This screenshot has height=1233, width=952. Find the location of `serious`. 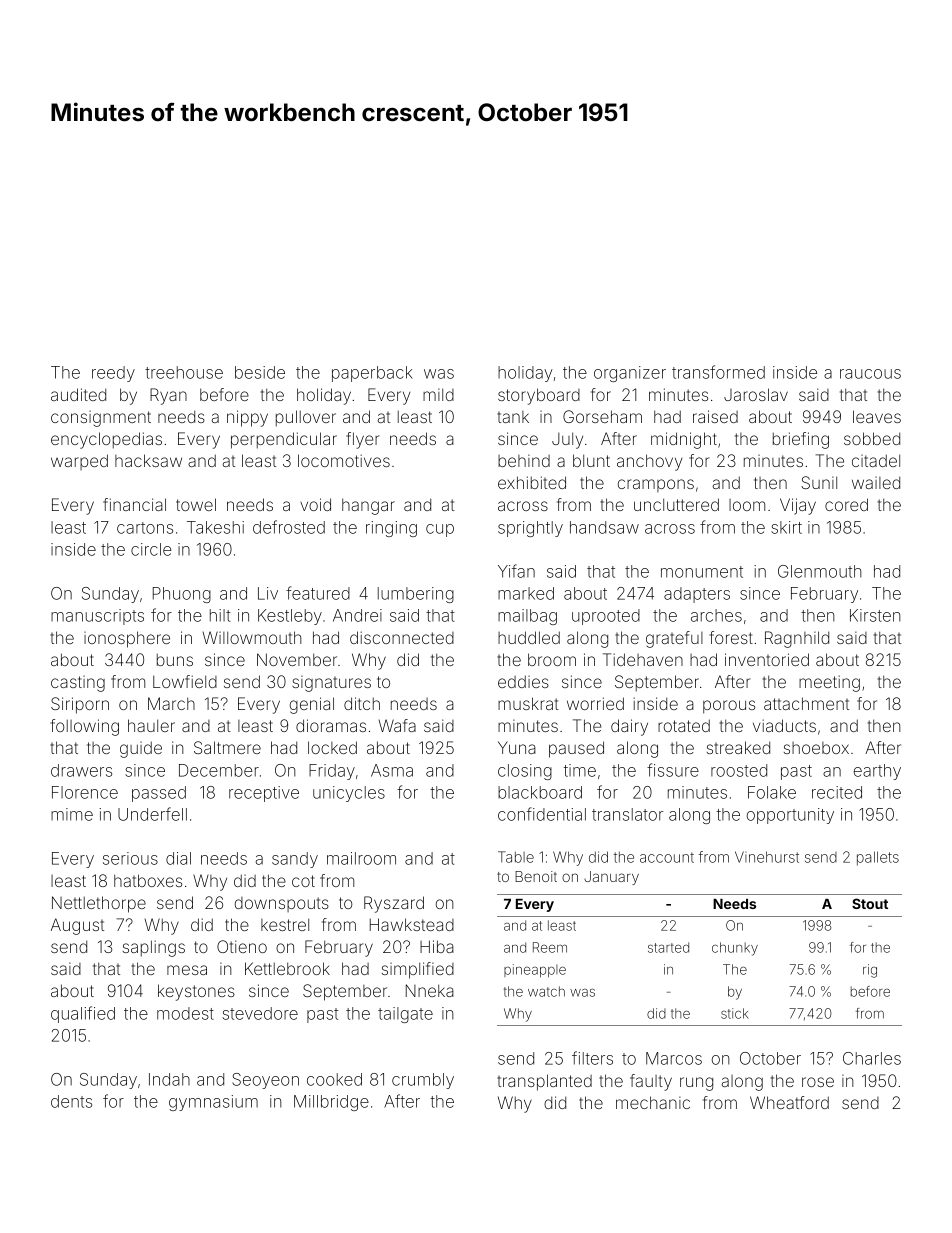

serious is located at coordinates (130, 858).
